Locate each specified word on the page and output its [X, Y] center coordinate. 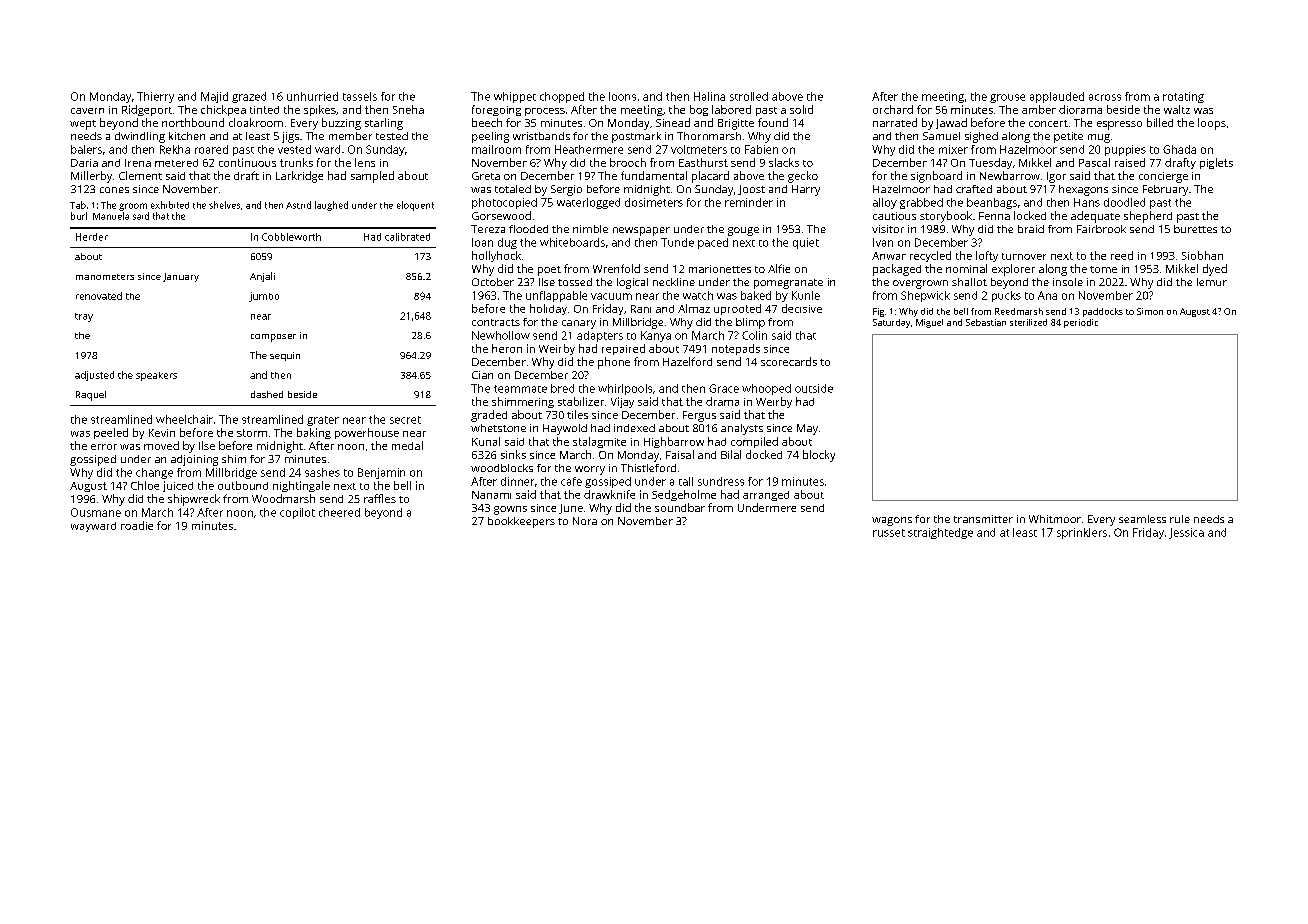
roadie [137, 525]
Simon [1150, 311]
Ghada [1179, 149]
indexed [634, 428]
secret [405, 420]
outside [814, 388]
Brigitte [736, 124]
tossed [575, 282]
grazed [249, 97]
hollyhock [496, 256]
